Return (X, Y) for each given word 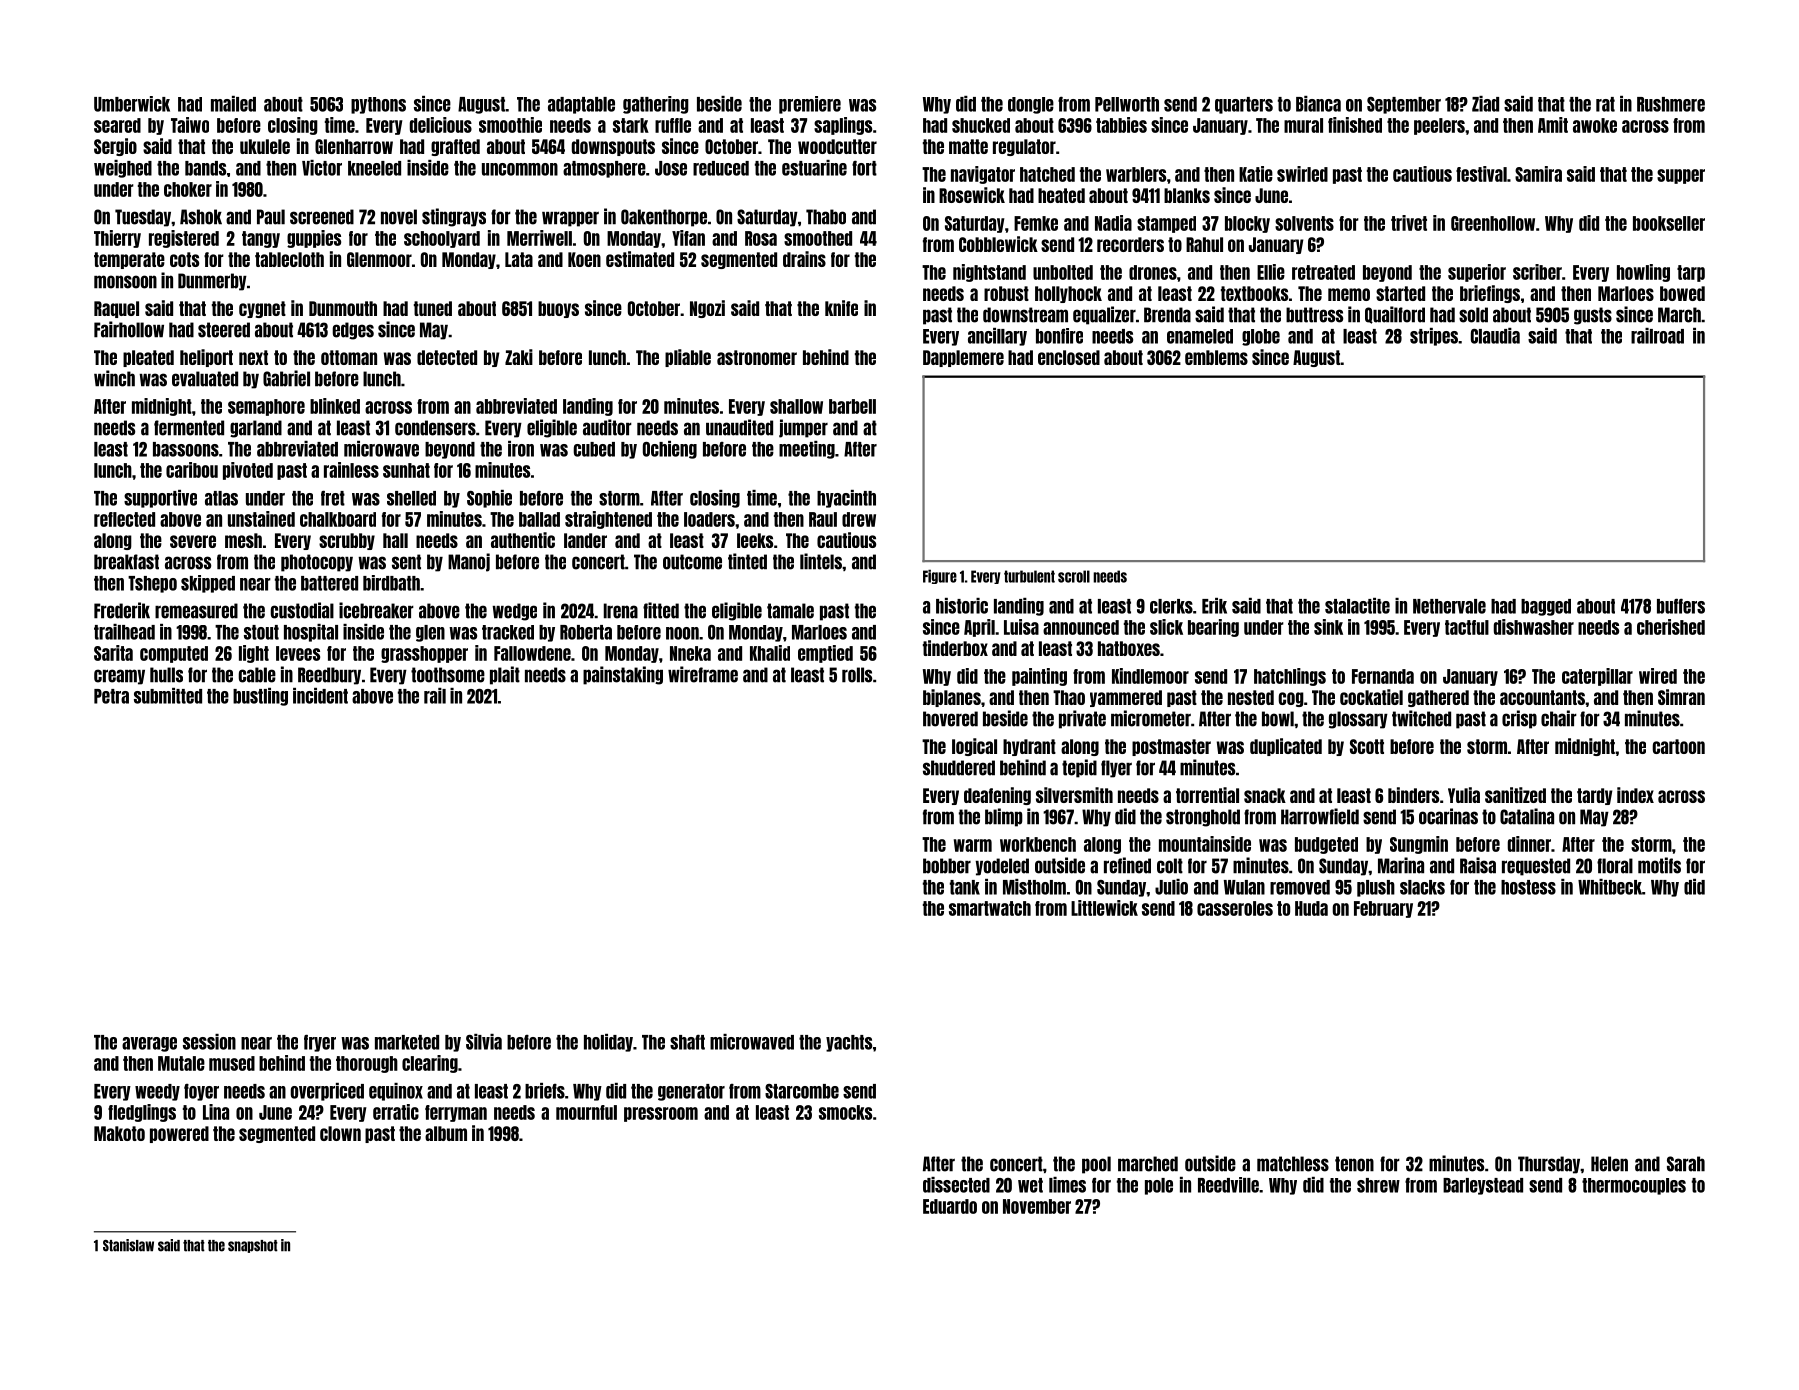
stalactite (1357, 606)
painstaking (623, 675)
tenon (1354, 1164)
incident (320, 696)
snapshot (253, 1246)
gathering (656, 105)
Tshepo (152, 584)
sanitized (1515, 795)
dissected (956, 1185)
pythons (378, 105)
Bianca (1318, 104)
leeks (755, 540)
